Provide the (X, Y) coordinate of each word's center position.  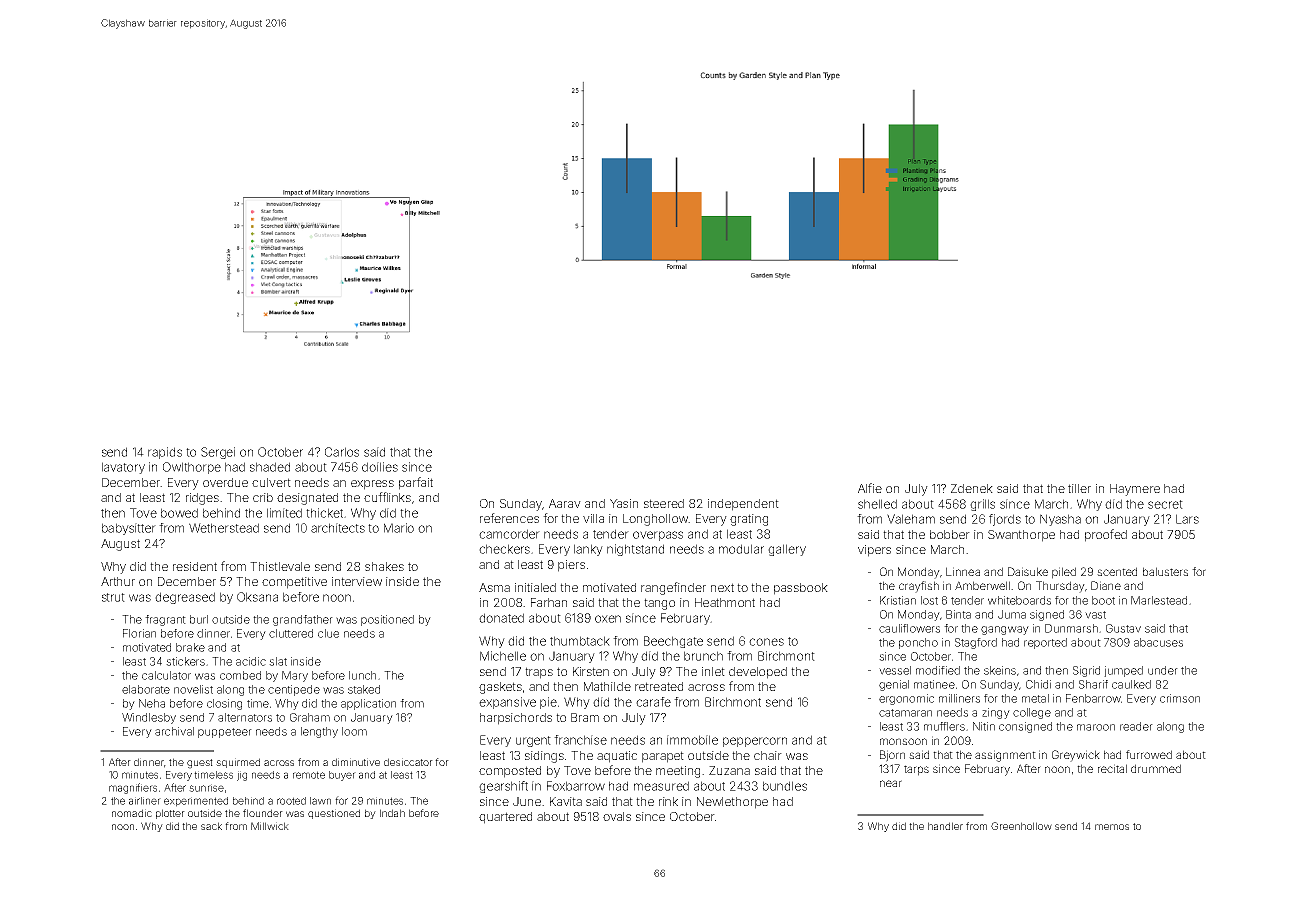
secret (1165, 504)
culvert (271, 482)
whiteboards (1019, 600)
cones (766, 642)
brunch (703, 656)
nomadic (132, 813)
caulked (1131, 684)
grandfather (303, 620)
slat (278, 661)
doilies (380, 467)
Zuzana (729, 770)
